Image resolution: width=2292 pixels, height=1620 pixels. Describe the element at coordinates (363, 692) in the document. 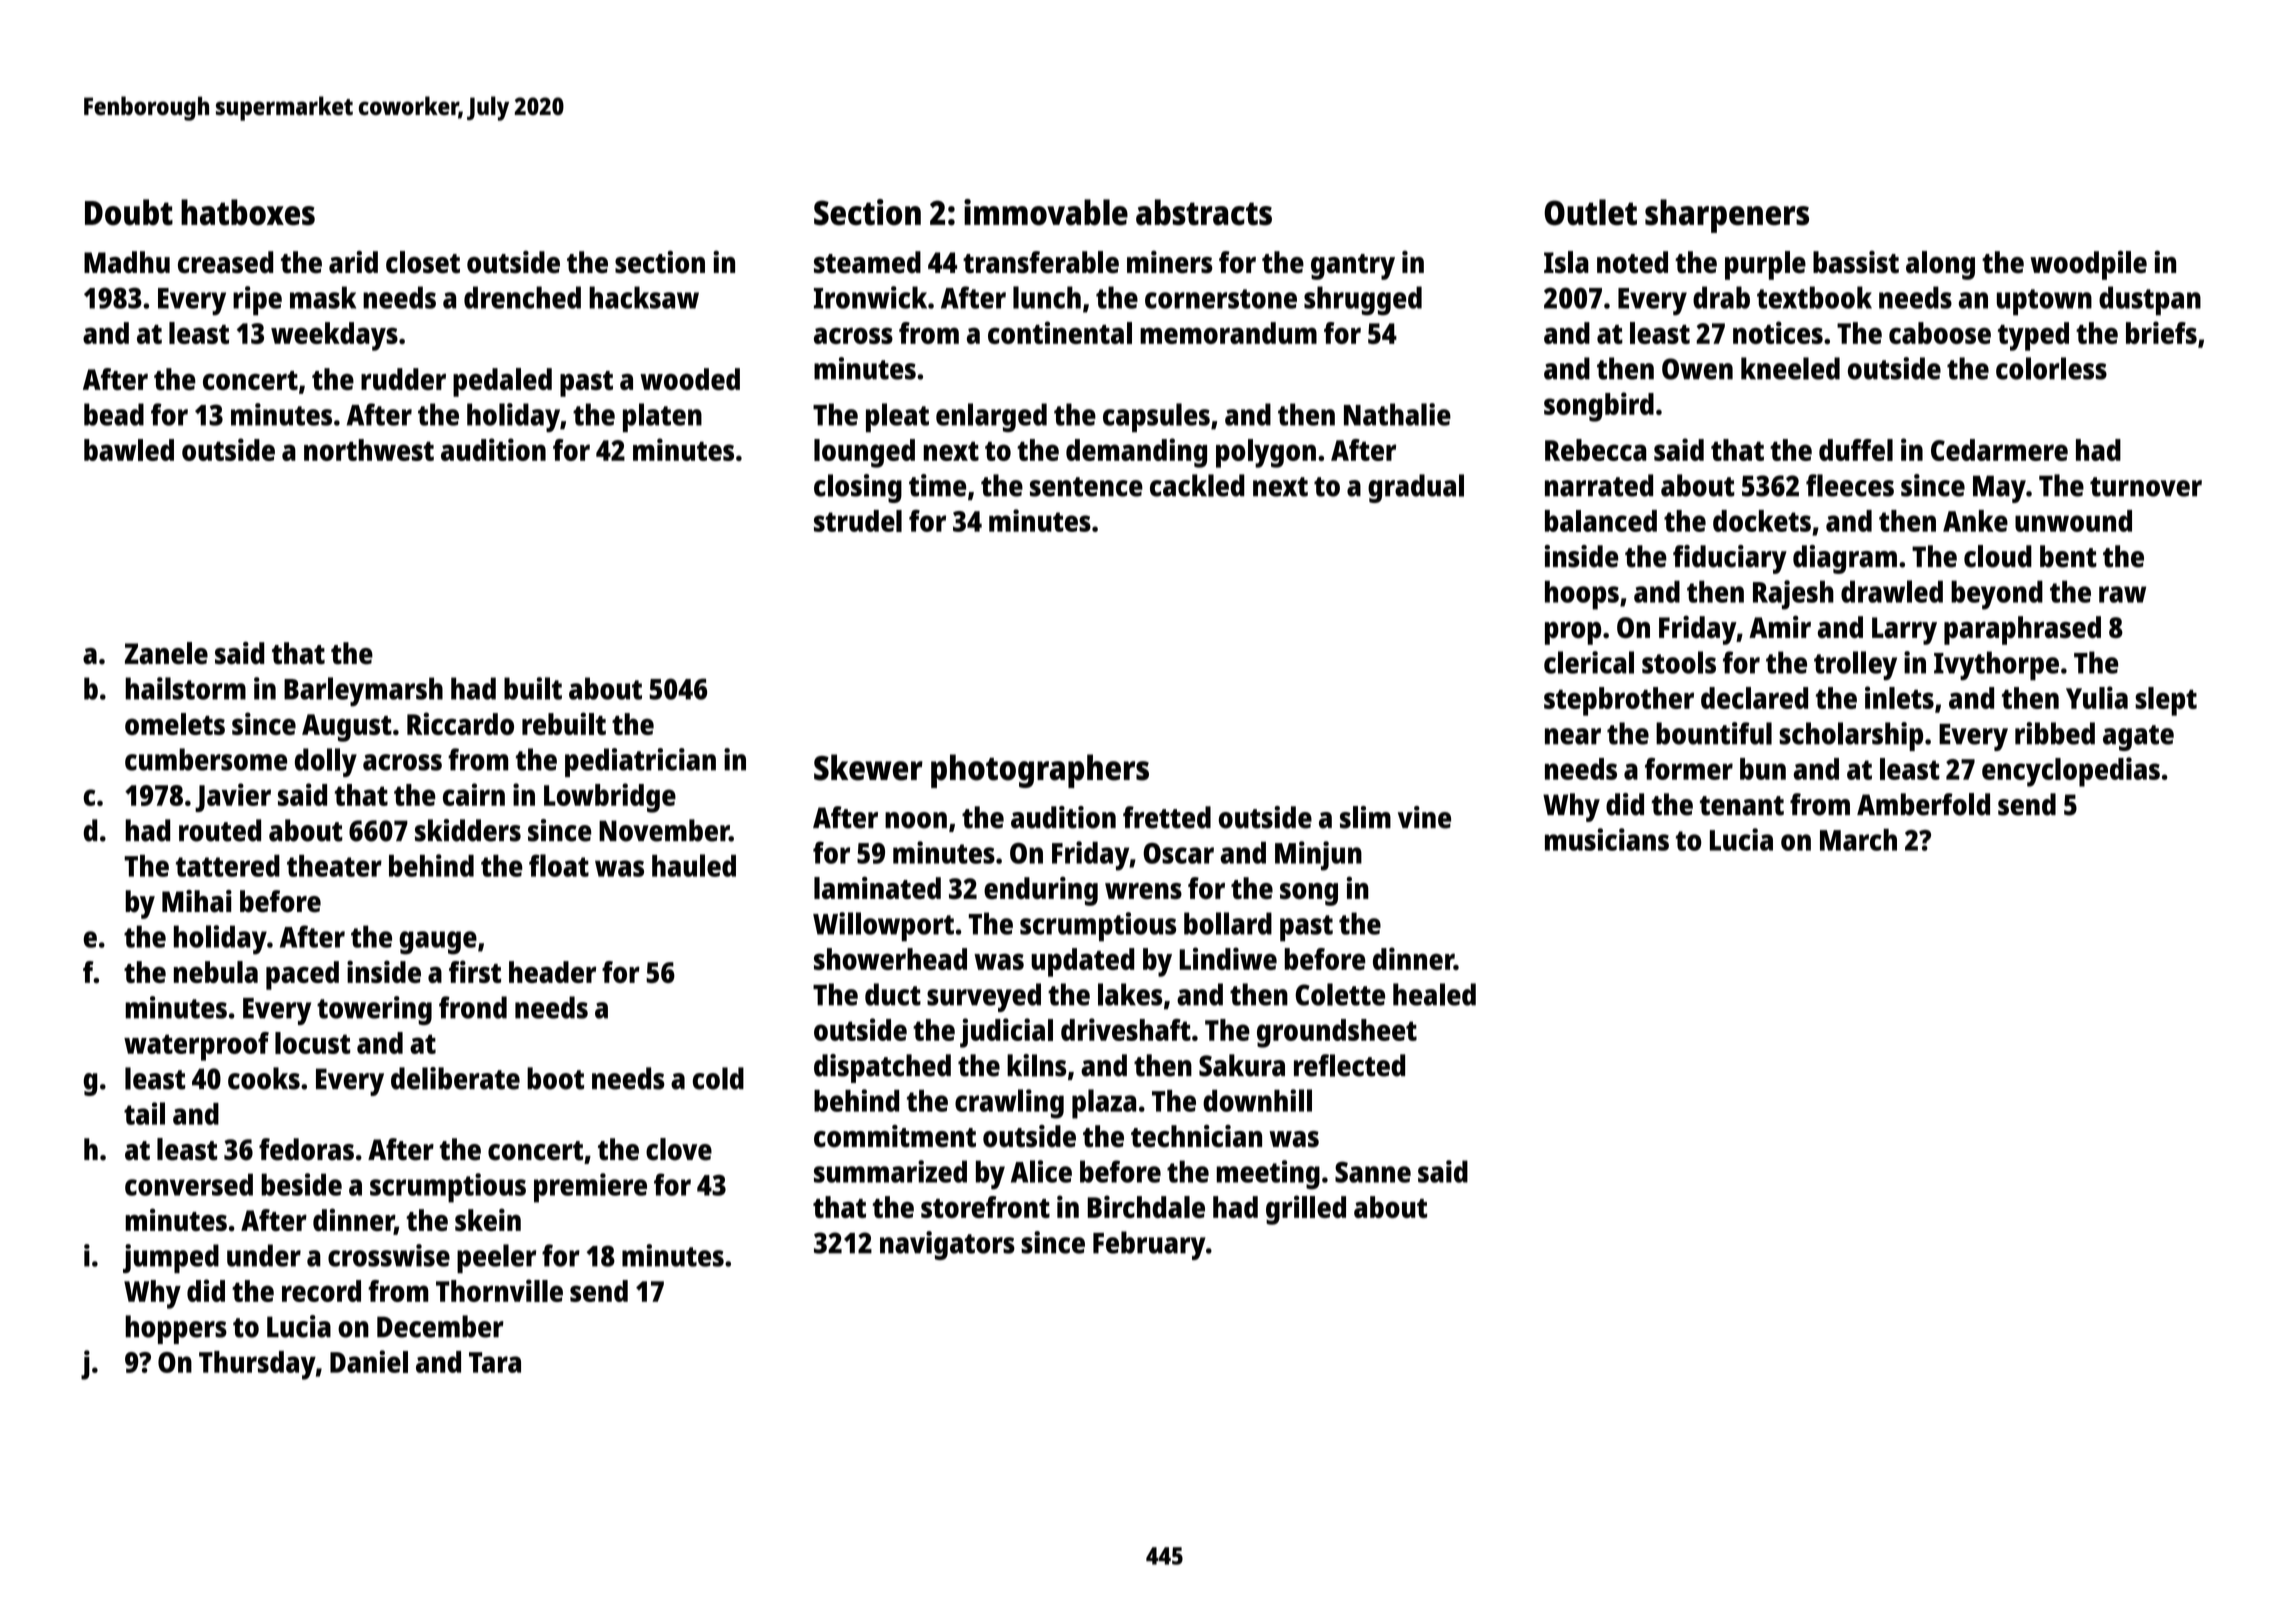

I see `Barleymarsh` at that location.
